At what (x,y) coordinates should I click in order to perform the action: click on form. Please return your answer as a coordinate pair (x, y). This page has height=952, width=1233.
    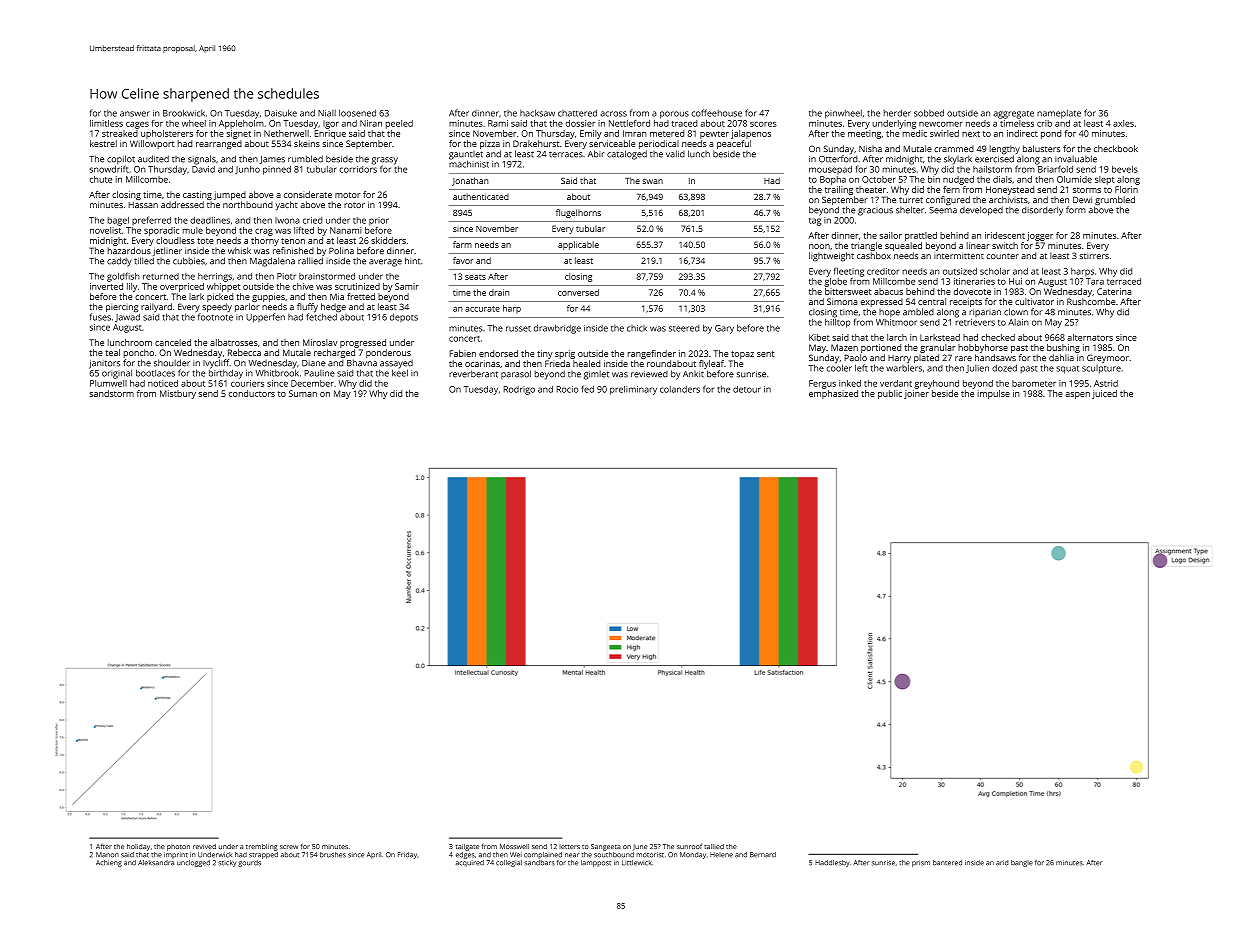
    Looking at the image, I should click on (1076, 210).
